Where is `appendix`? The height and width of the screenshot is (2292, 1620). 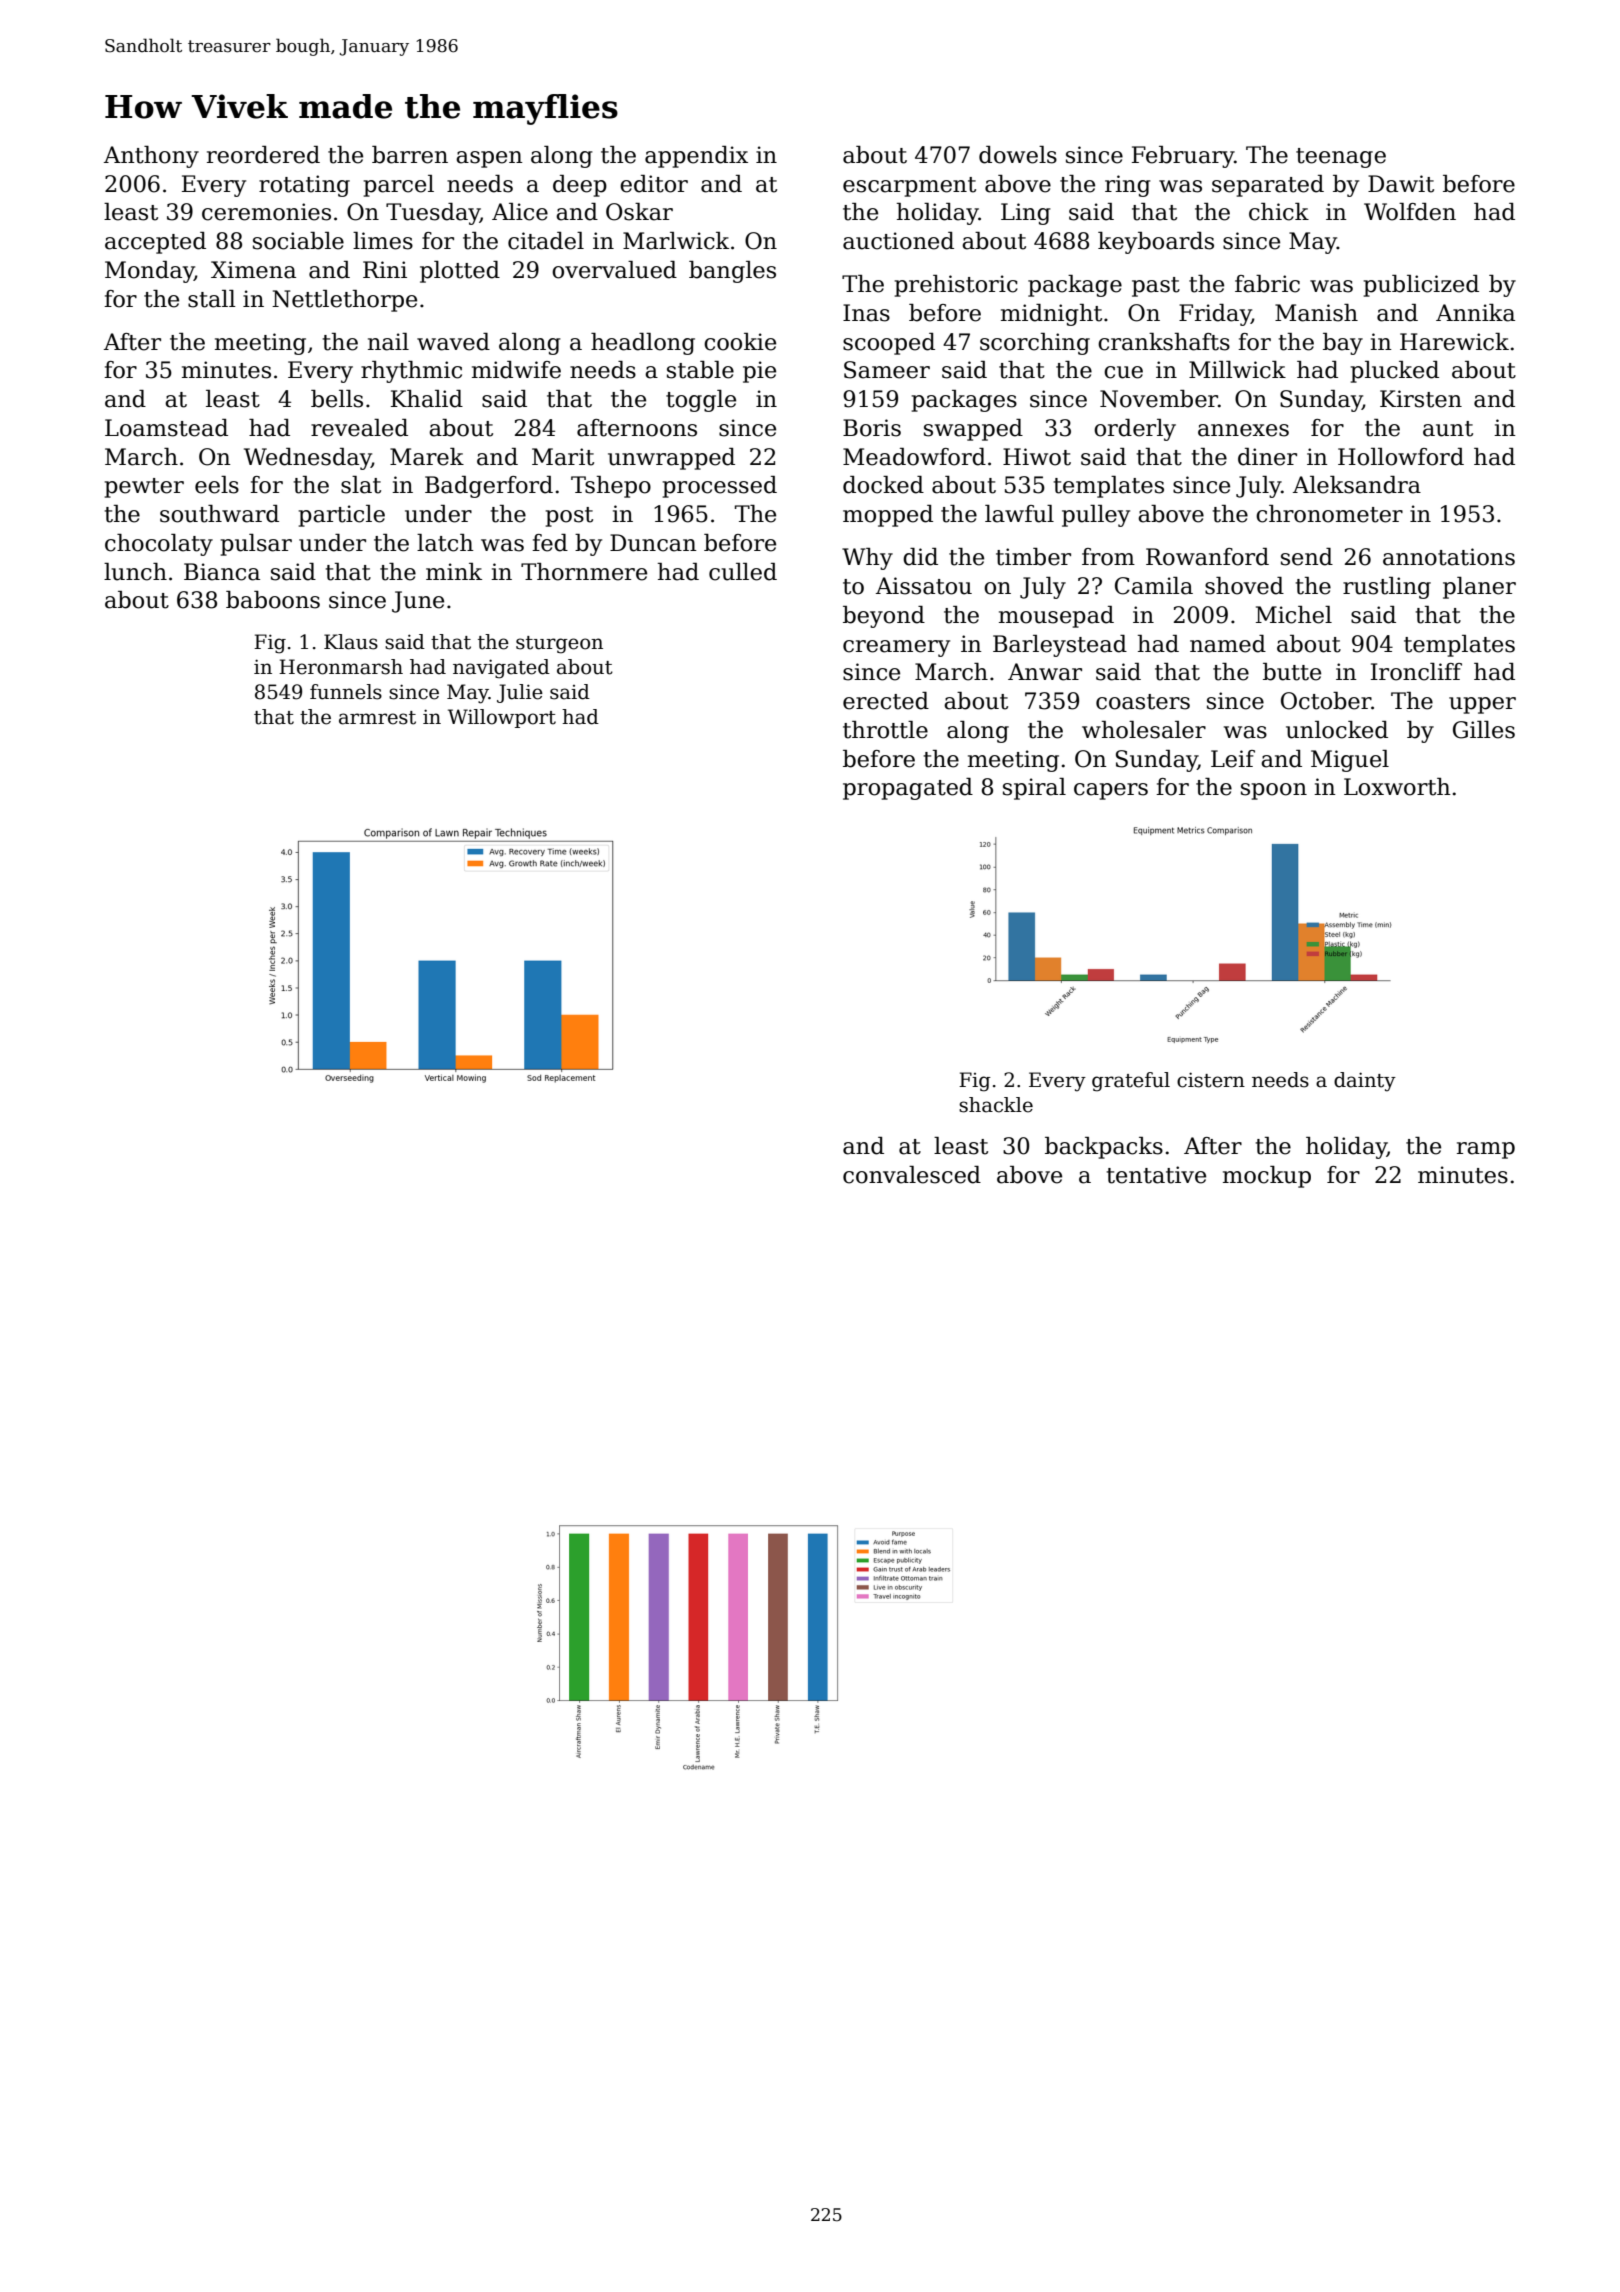
appendix is located at coordinates (696, 157).
